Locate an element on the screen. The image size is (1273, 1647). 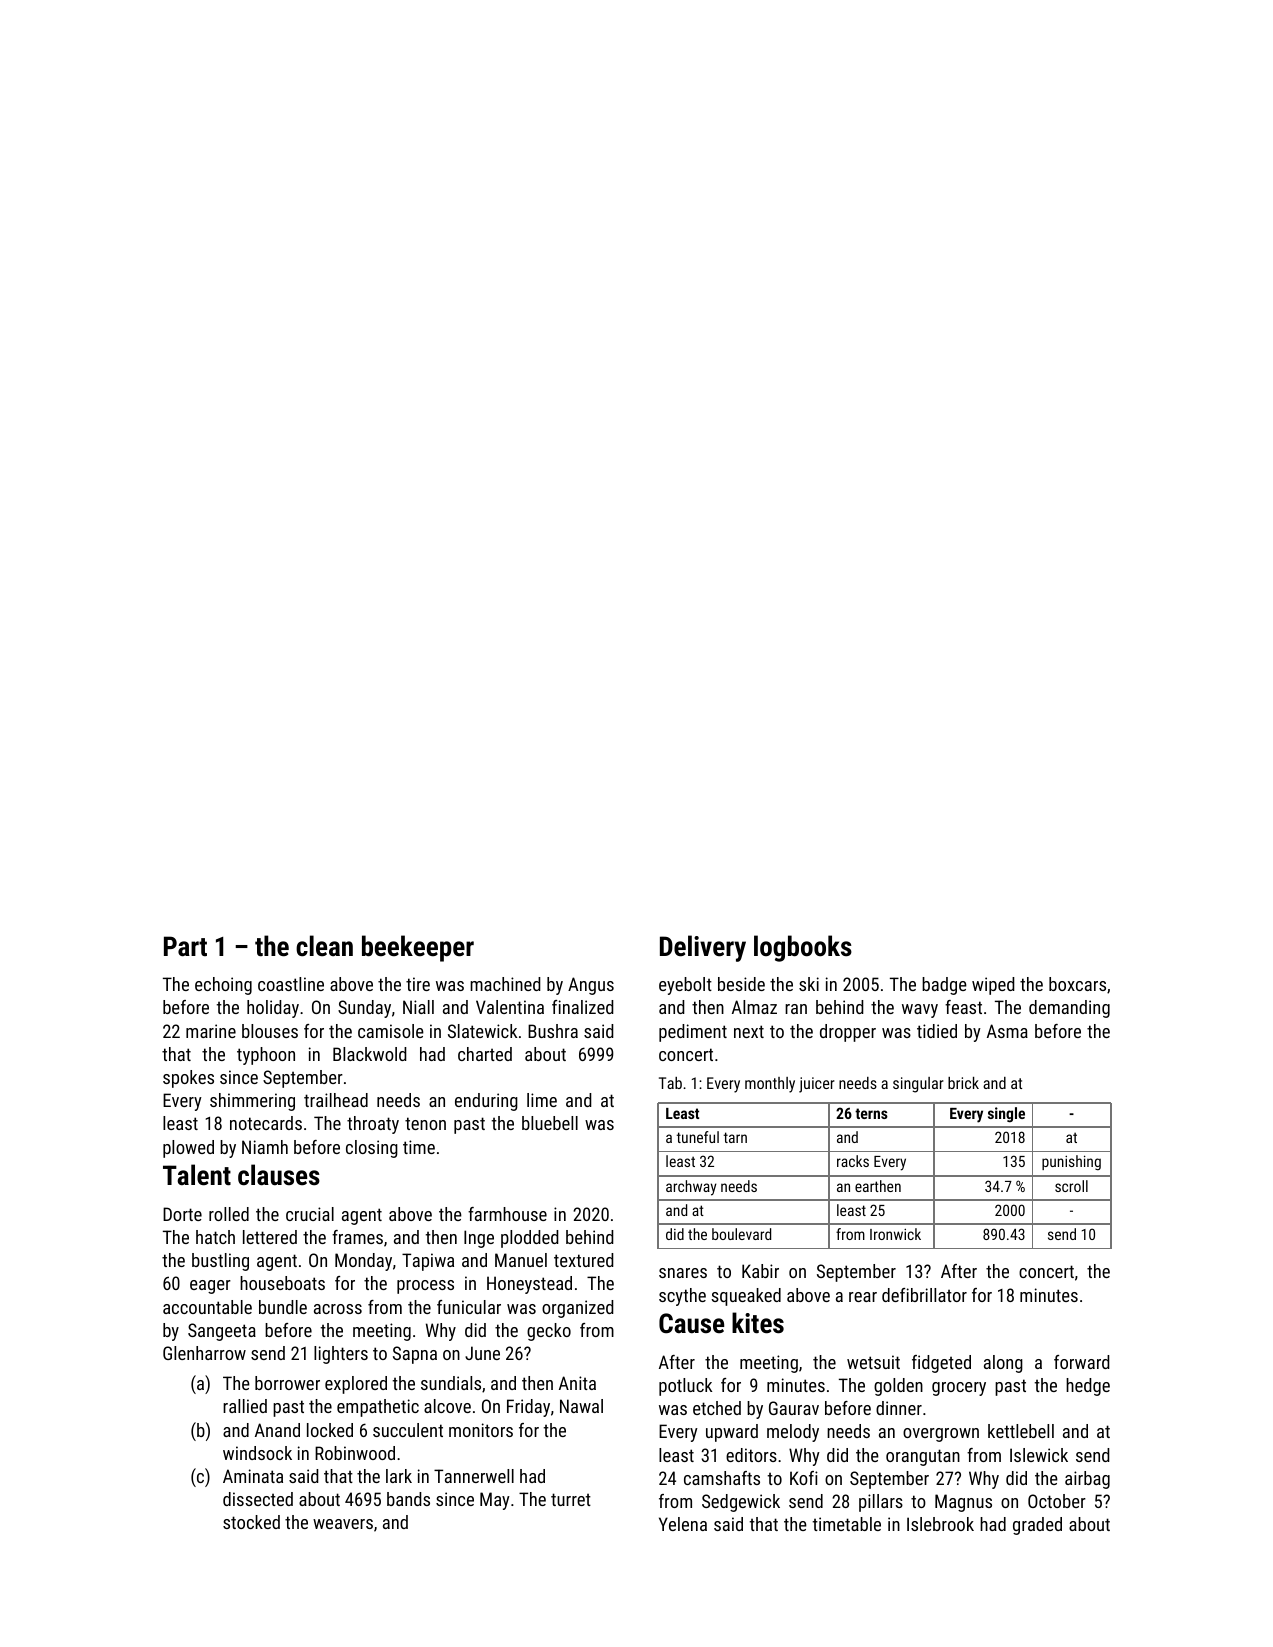
bluebell is located at coordinates (550, 1123).
